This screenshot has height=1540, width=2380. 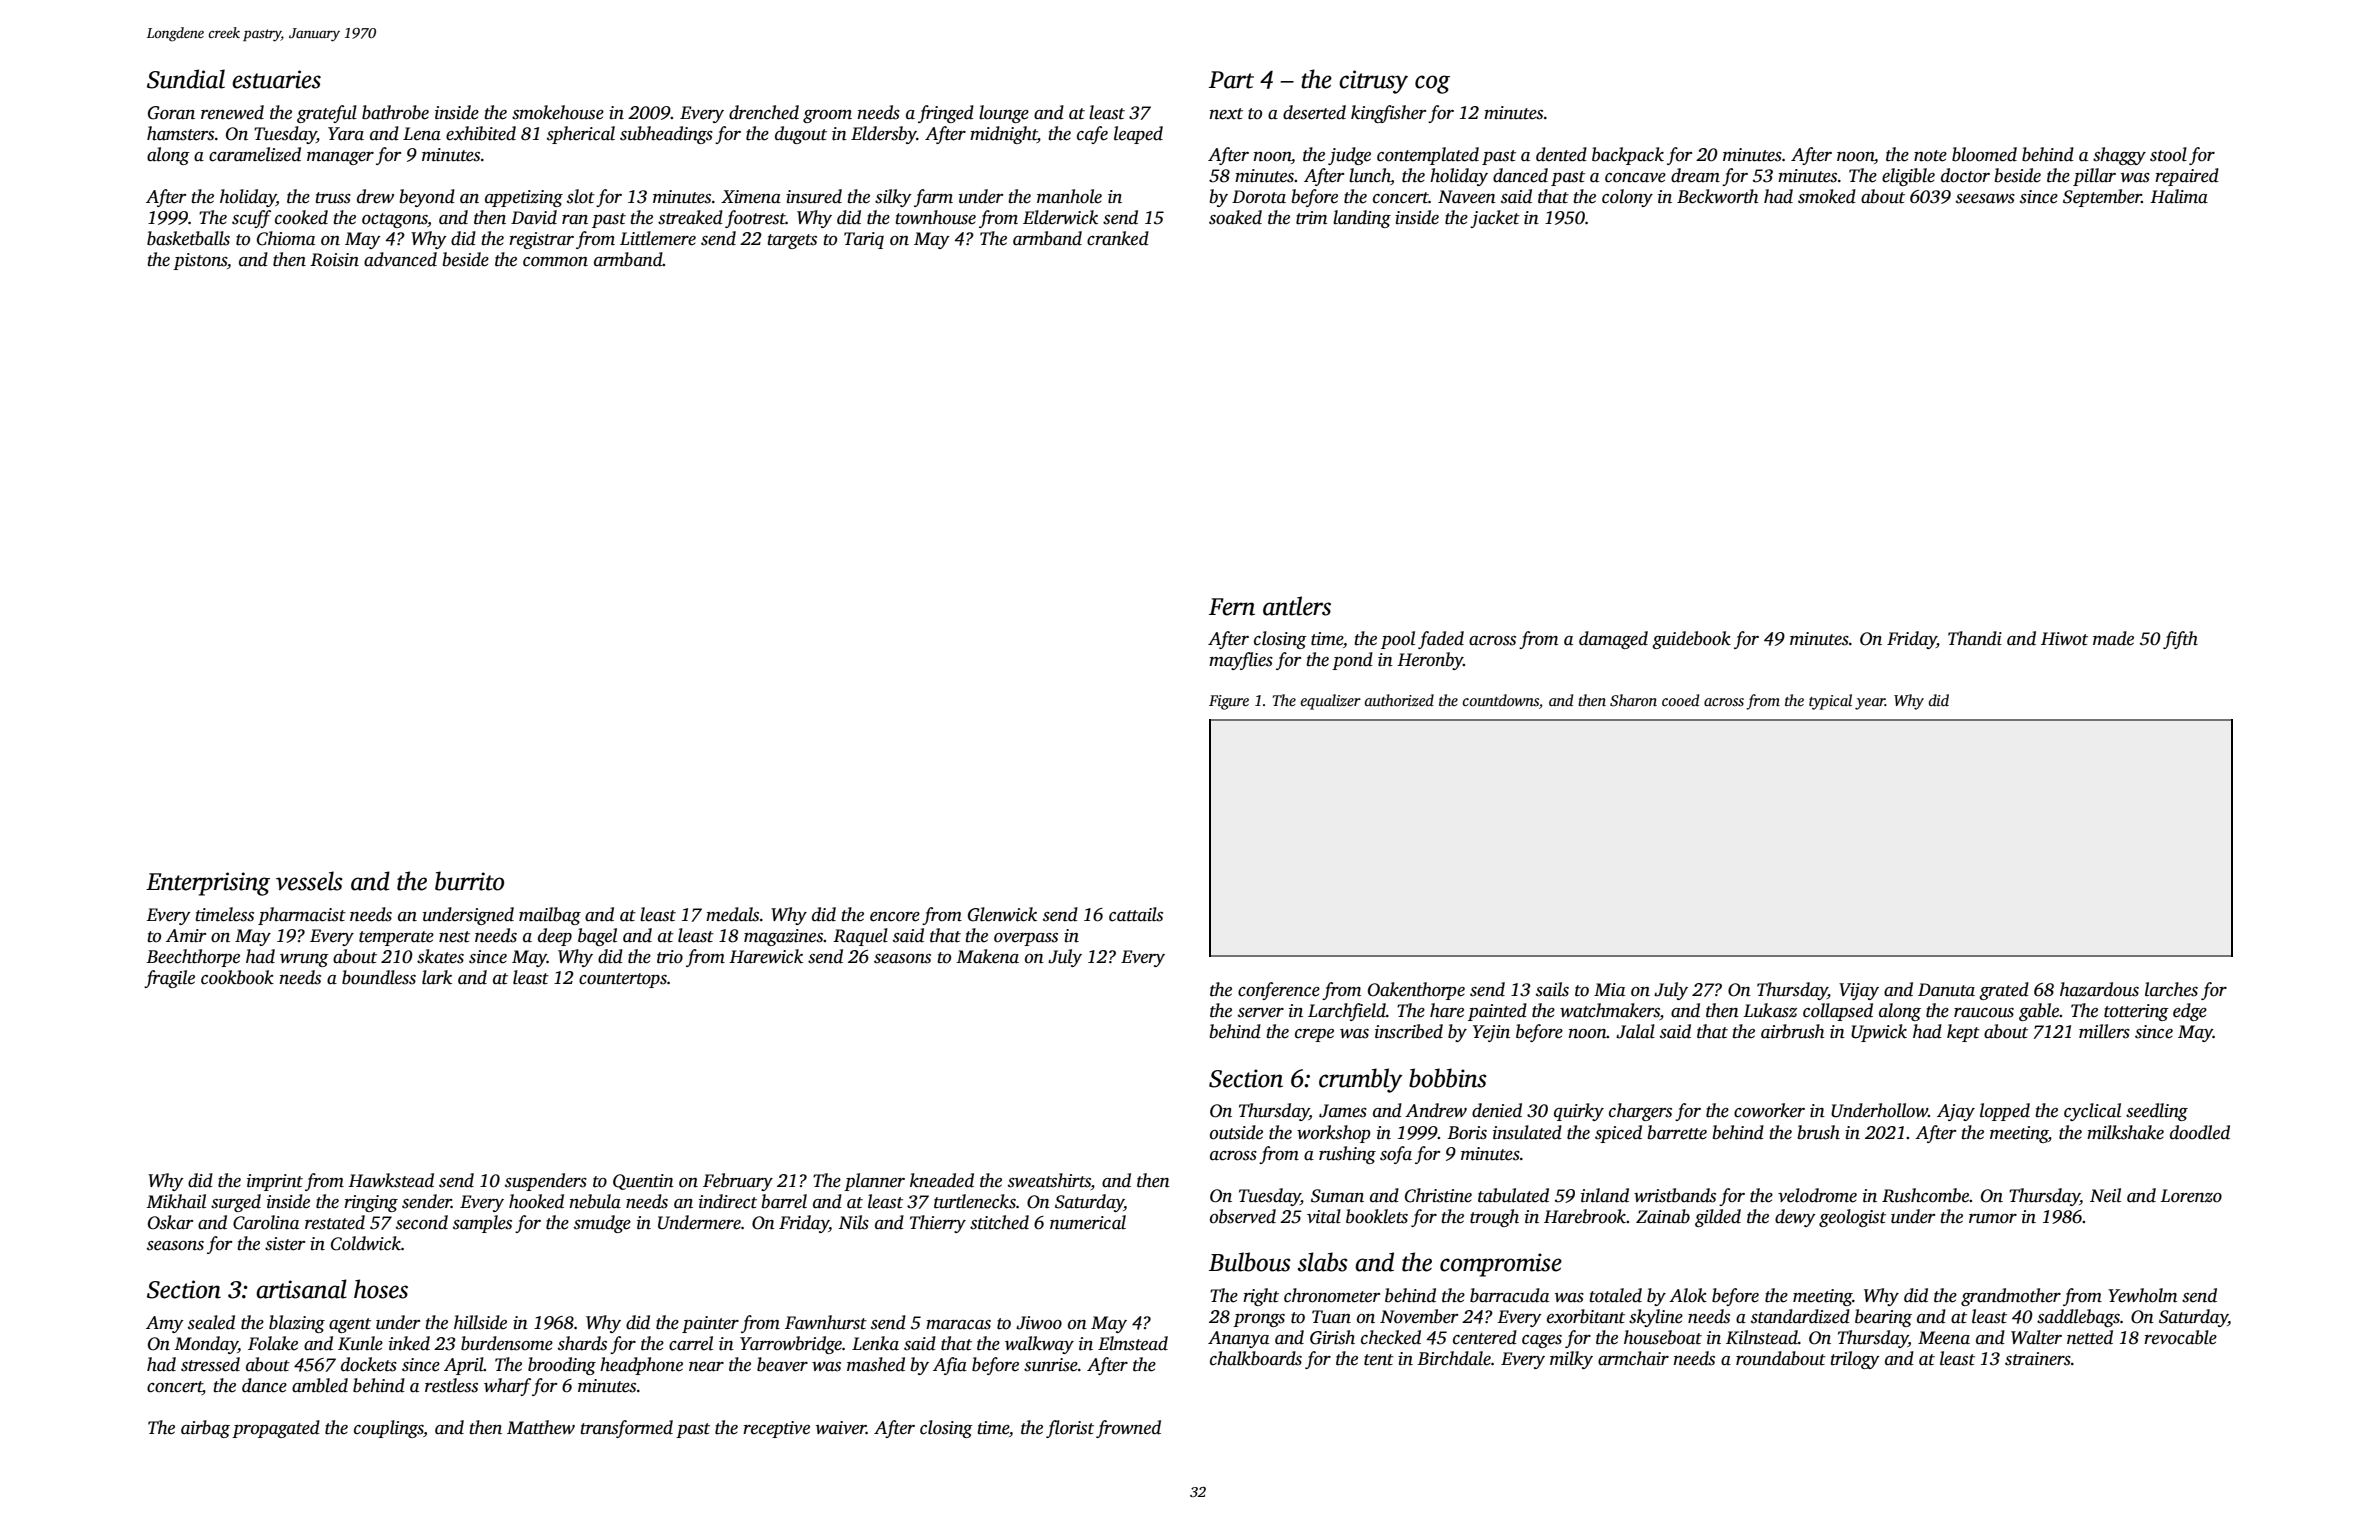 I want to click on caramelized, so click(x=255, y=154).
